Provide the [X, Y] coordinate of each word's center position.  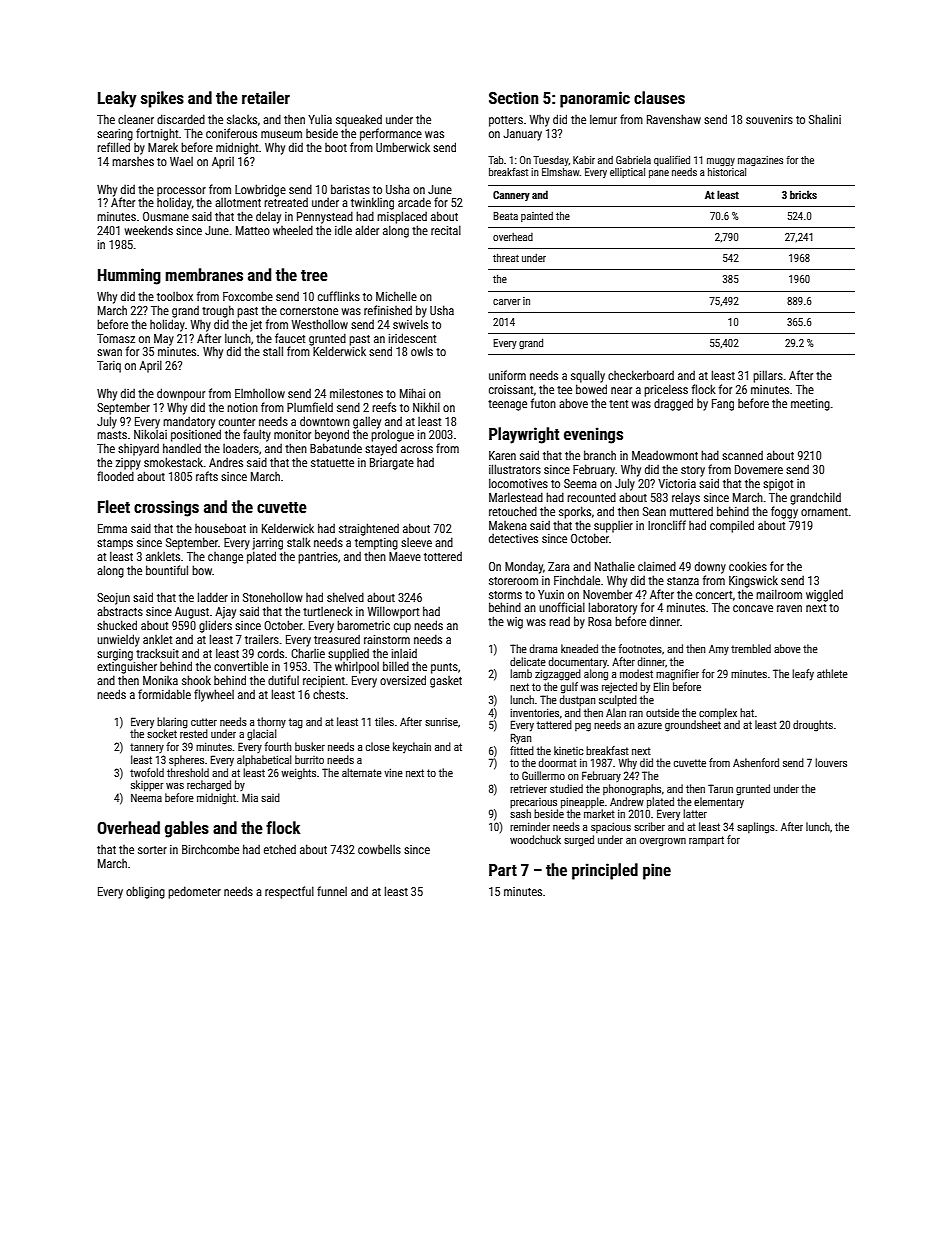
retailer [266, 97]
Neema [146, 798]
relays [686, 499]
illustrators [515, 469]
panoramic [595, 99]
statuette [332, 463]
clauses [659, 97]
